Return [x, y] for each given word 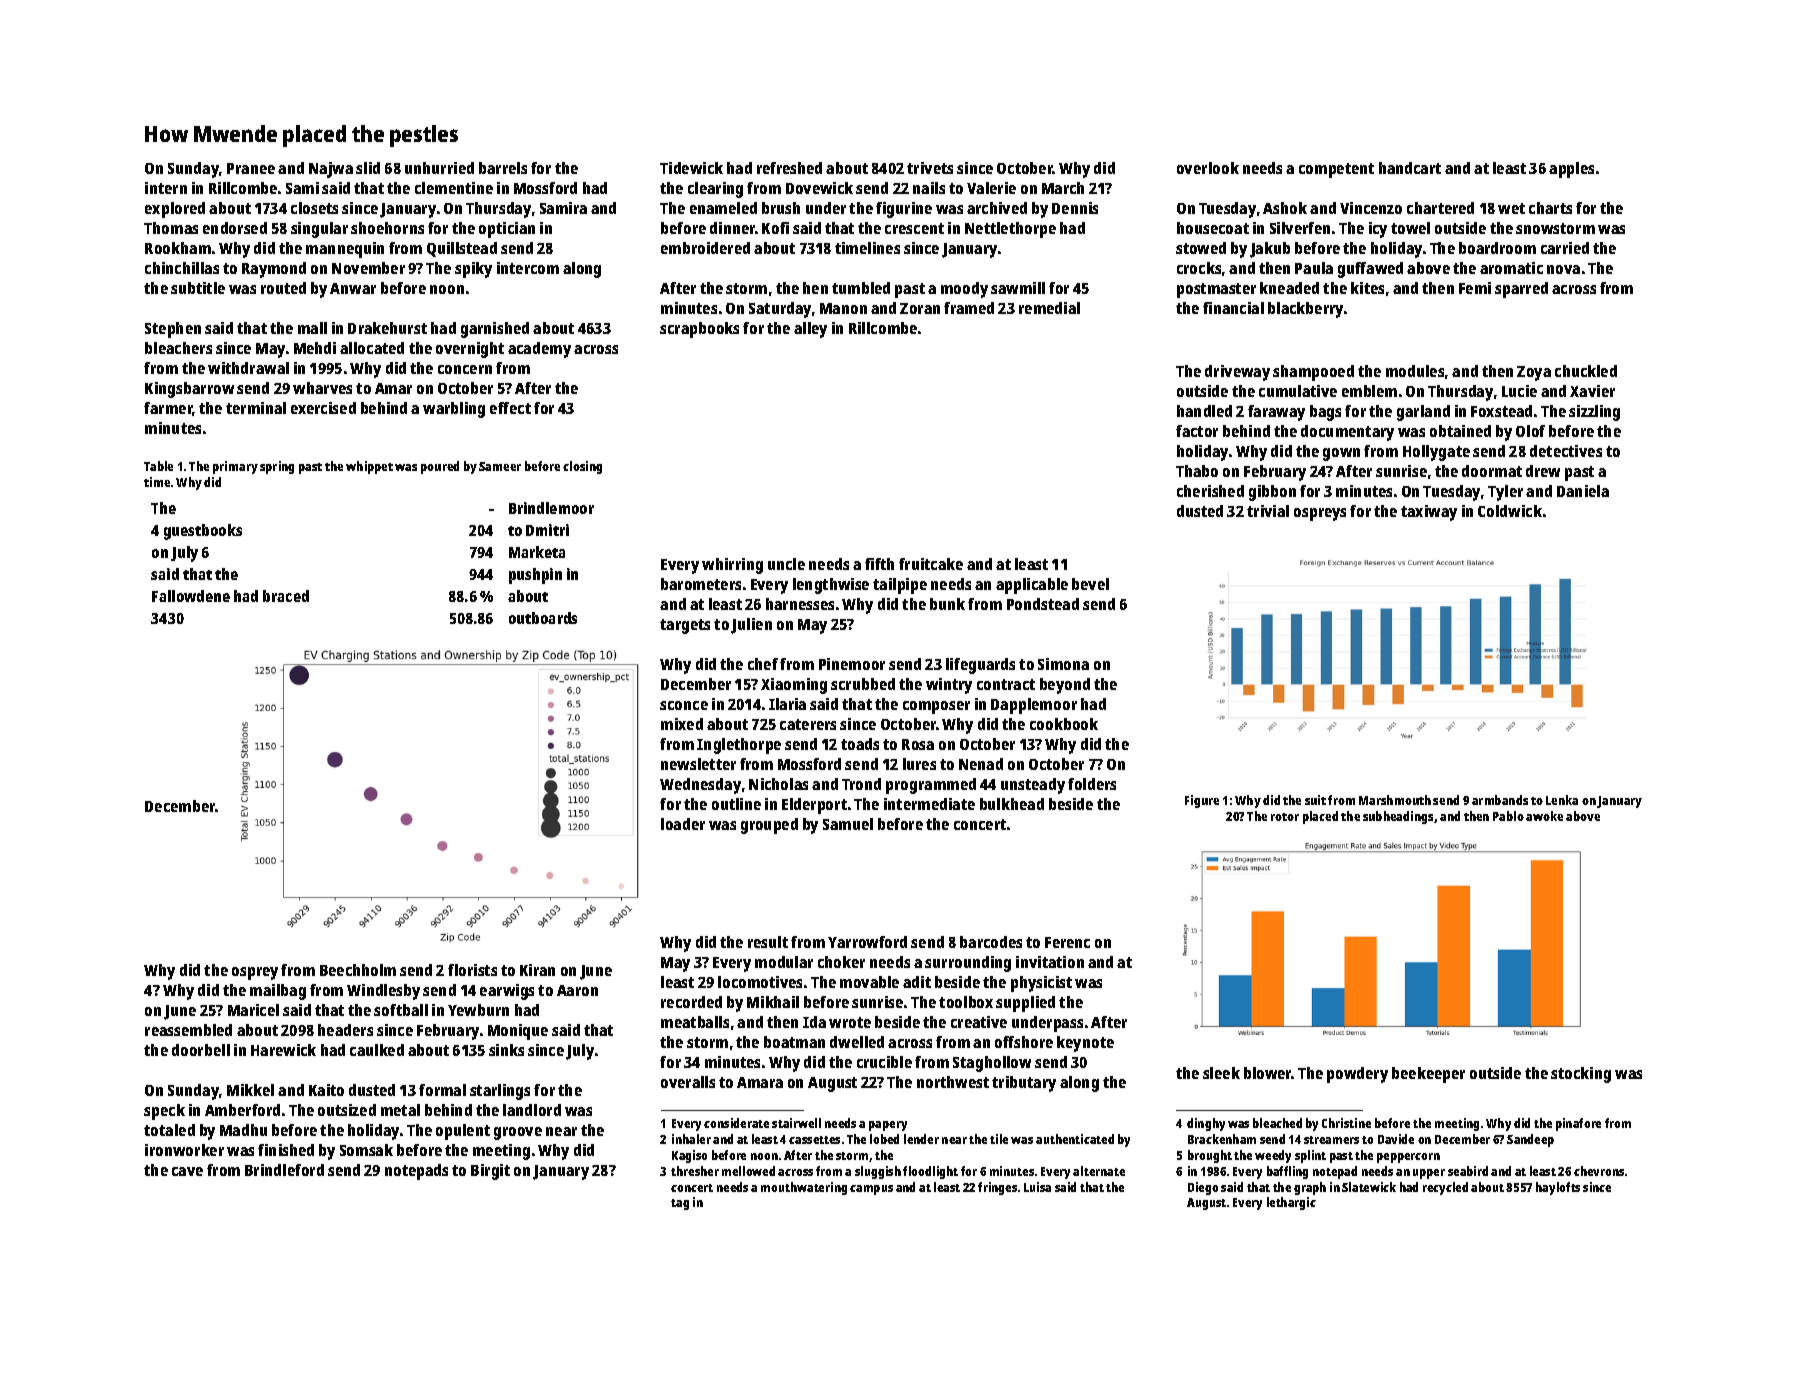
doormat [1492, 471]
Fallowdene [191, 596]
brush [781, 208]
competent [1336, 170]
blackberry [1305, 310]
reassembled [188, 1030]
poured [440, 467]
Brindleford [284, 1170]
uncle [786, 564]
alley [810, 330]
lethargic [1291, 1203]
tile [999, 1139]
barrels [503, 168]
